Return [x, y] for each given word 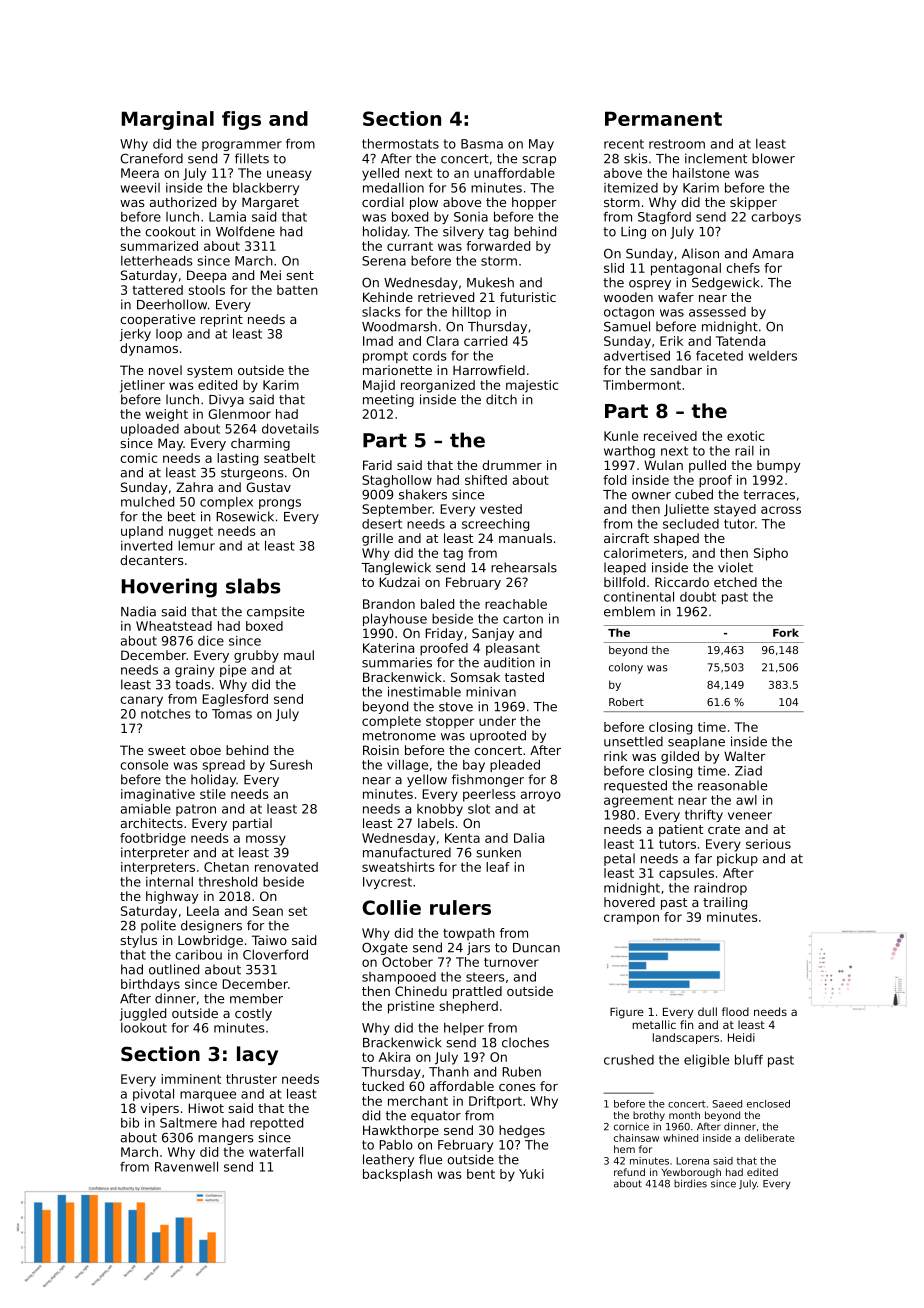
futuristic [528, 297]
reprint [222, 320]
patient [681, 830]
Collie [391, 907]
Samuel [627, 326]
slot [479, 809]
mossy [266, 840]
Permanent [663, 118]
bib [130, 1123]
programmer [242, 146]
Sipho [771, 554]
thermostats [400, 144]
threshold [228, 882]
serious [768, 844]
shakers [423, 494]
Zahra [194, 487]
